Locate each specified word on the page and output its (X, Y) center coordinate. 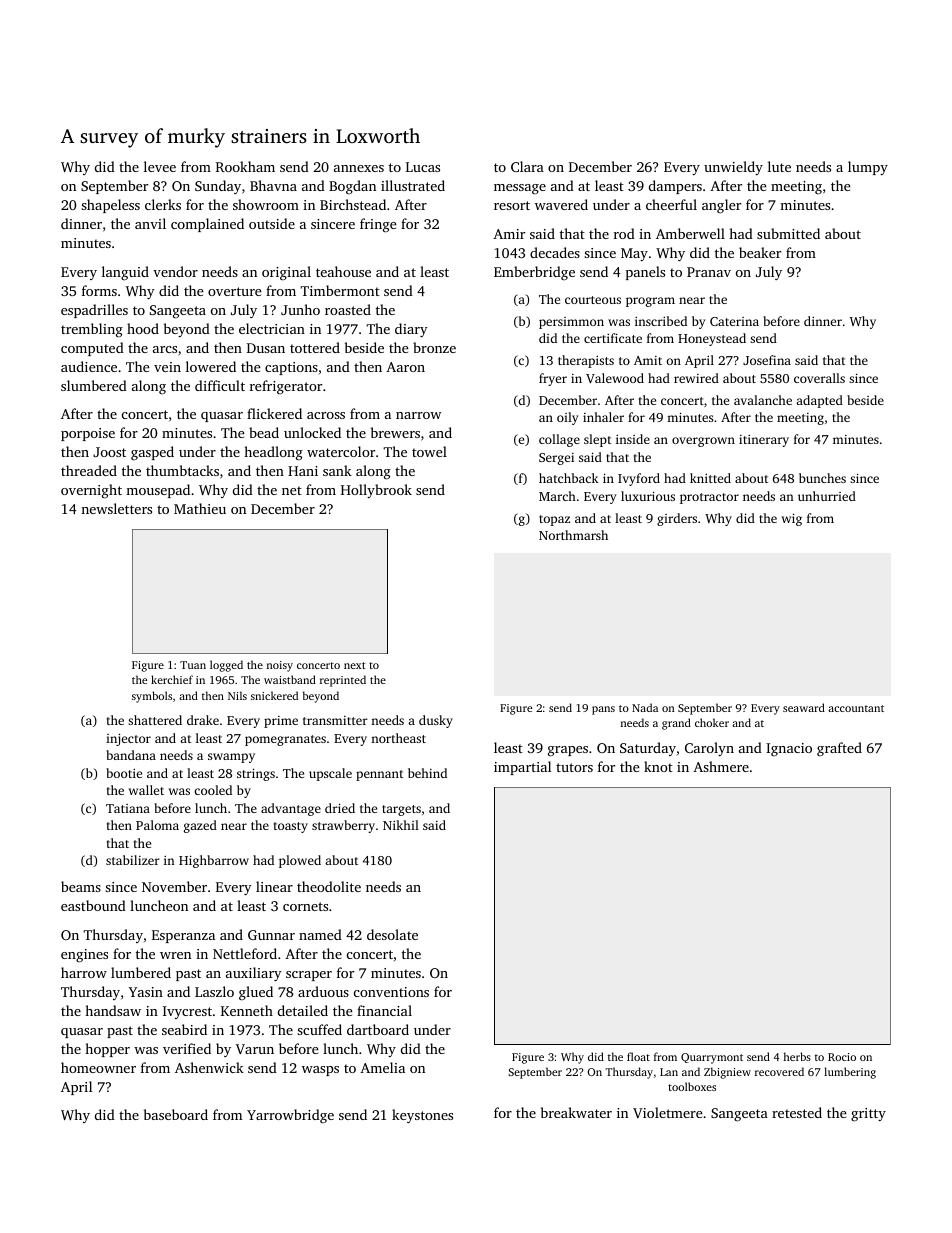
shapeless (110, 206)
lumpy (868, 168)
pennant (379, 775)
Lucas (423, 167)
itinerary (764, 441)
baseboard (176, 1114)
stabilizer (133, 860)
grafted (839, 749)
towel (429, 451)
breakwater (576, 1112)
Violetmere (668, 1112)
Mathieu (200, 508)
